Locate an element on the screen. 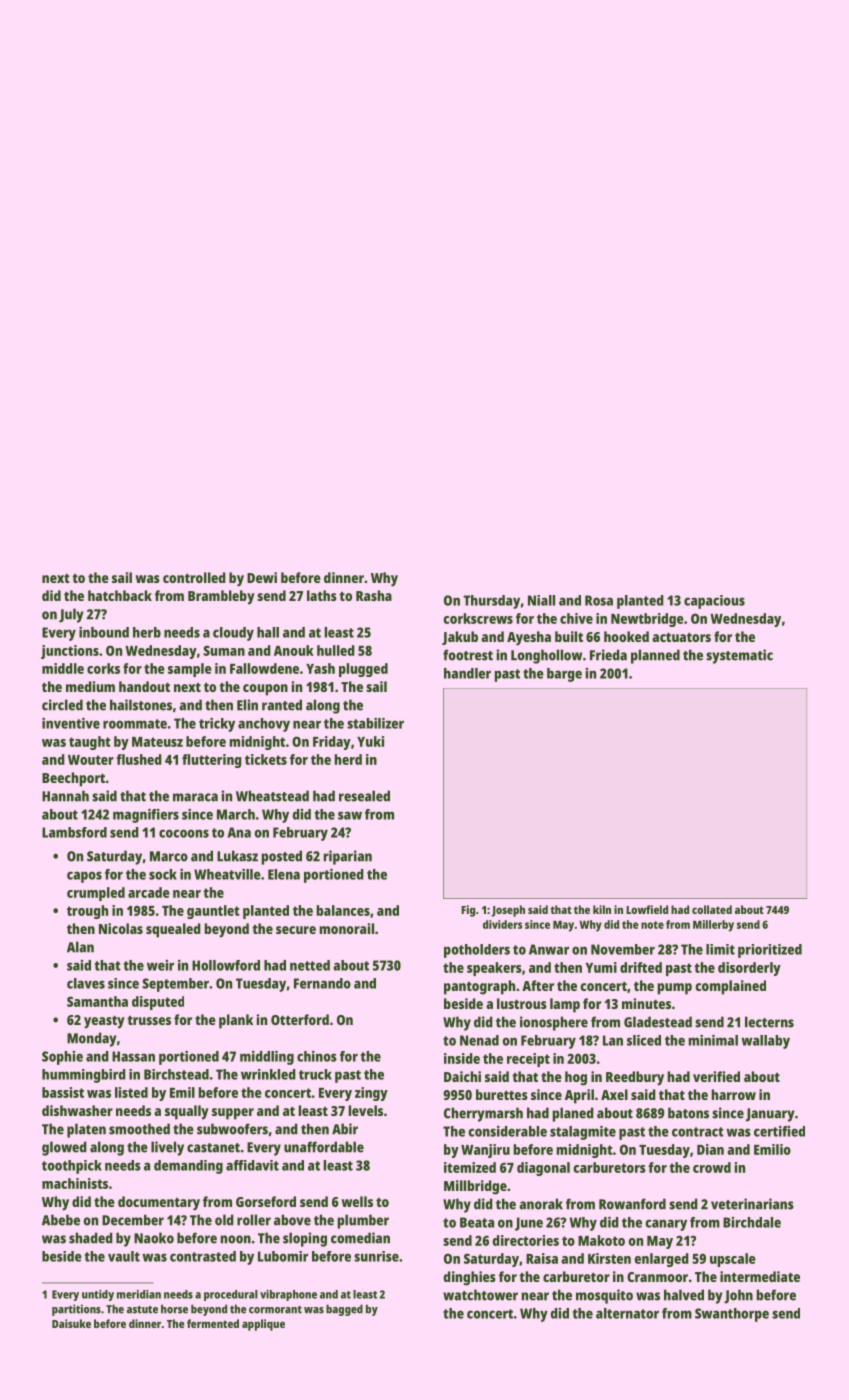 Image resolution: width=849 pixels, height=1400 pixels. itemized is located at coordinates (470, 1167).
